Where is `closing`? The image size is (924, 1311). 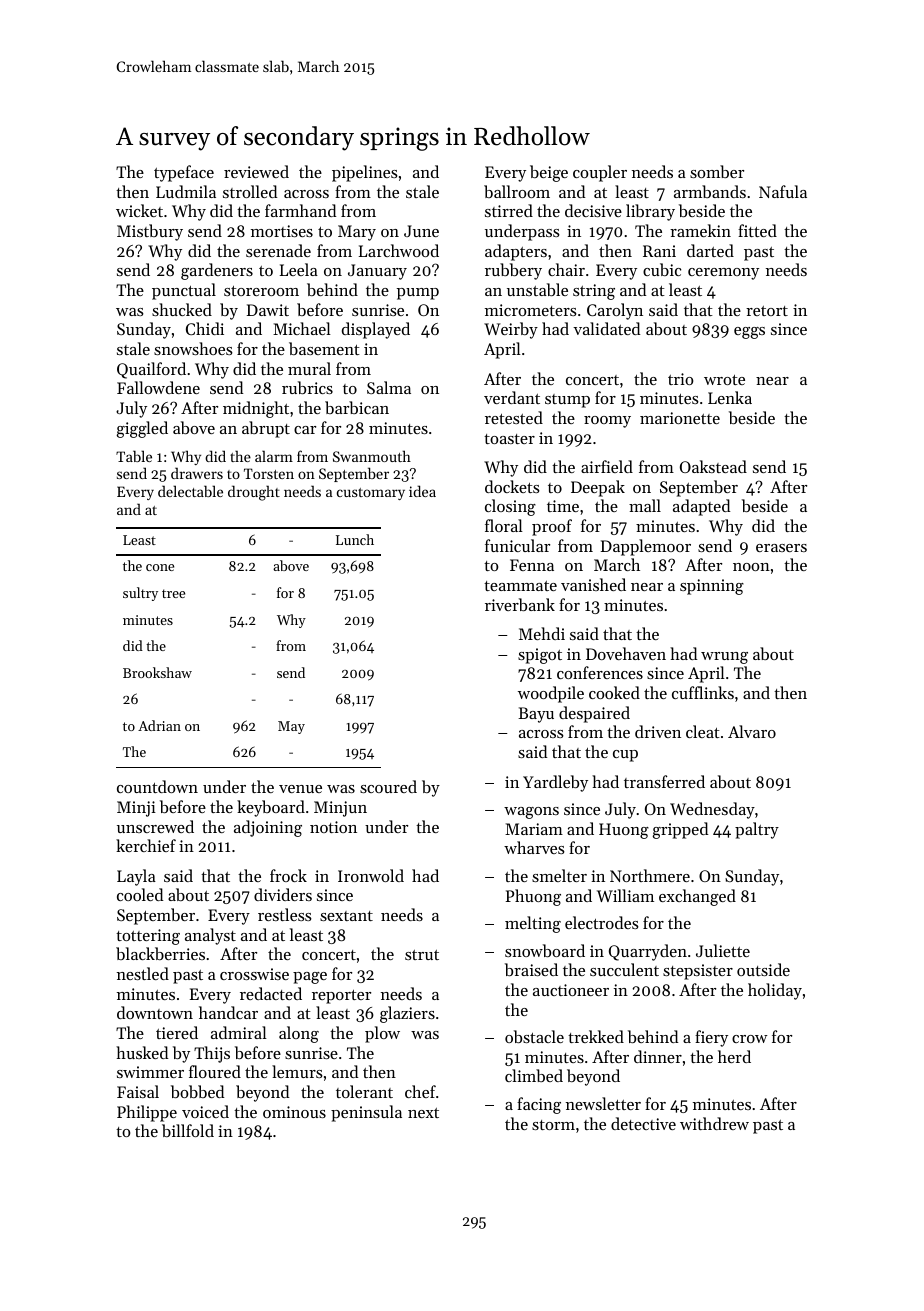
closing is located at coordinates (510, 507).
